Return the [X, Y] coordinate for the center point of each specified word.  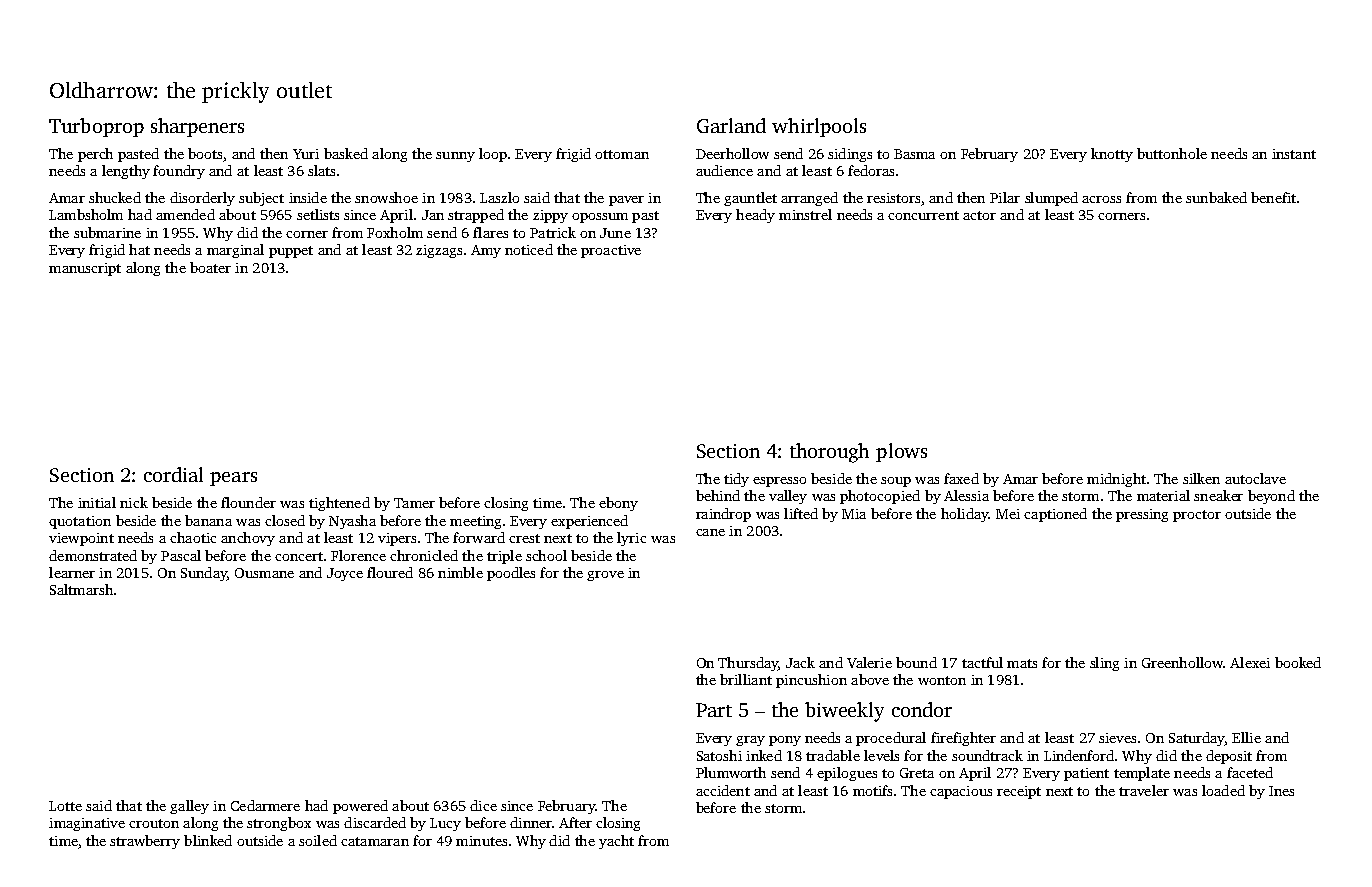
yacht [616, 842]
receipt [1019, 792]
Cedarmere [265, 805]
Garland [731, 125]
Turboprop [96, 127]
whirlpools [819, 127]
